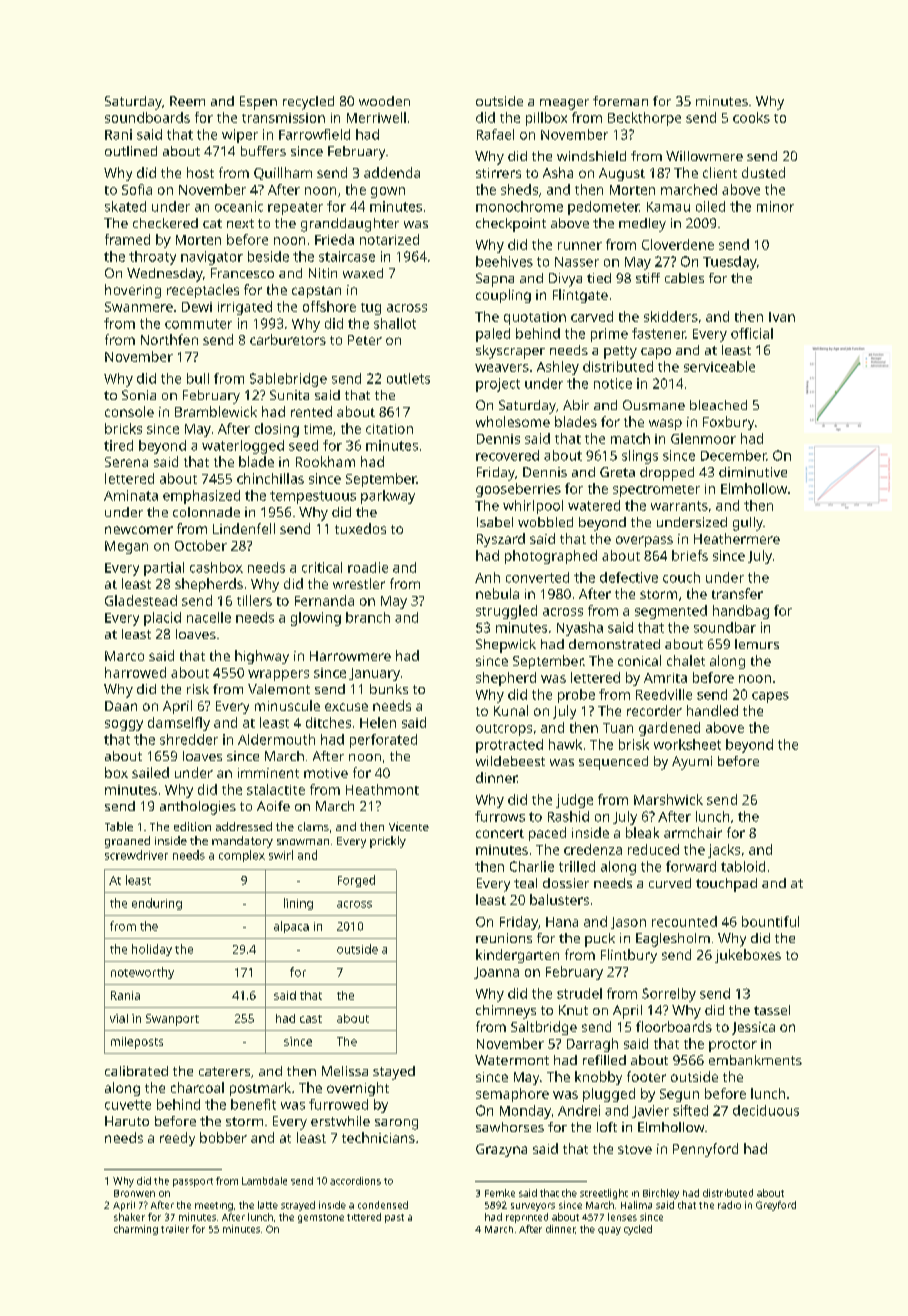 This image has height=1316, width=908. Describe the element at coordinates (394, 1073) in the image. I see `stayed` at that location.
